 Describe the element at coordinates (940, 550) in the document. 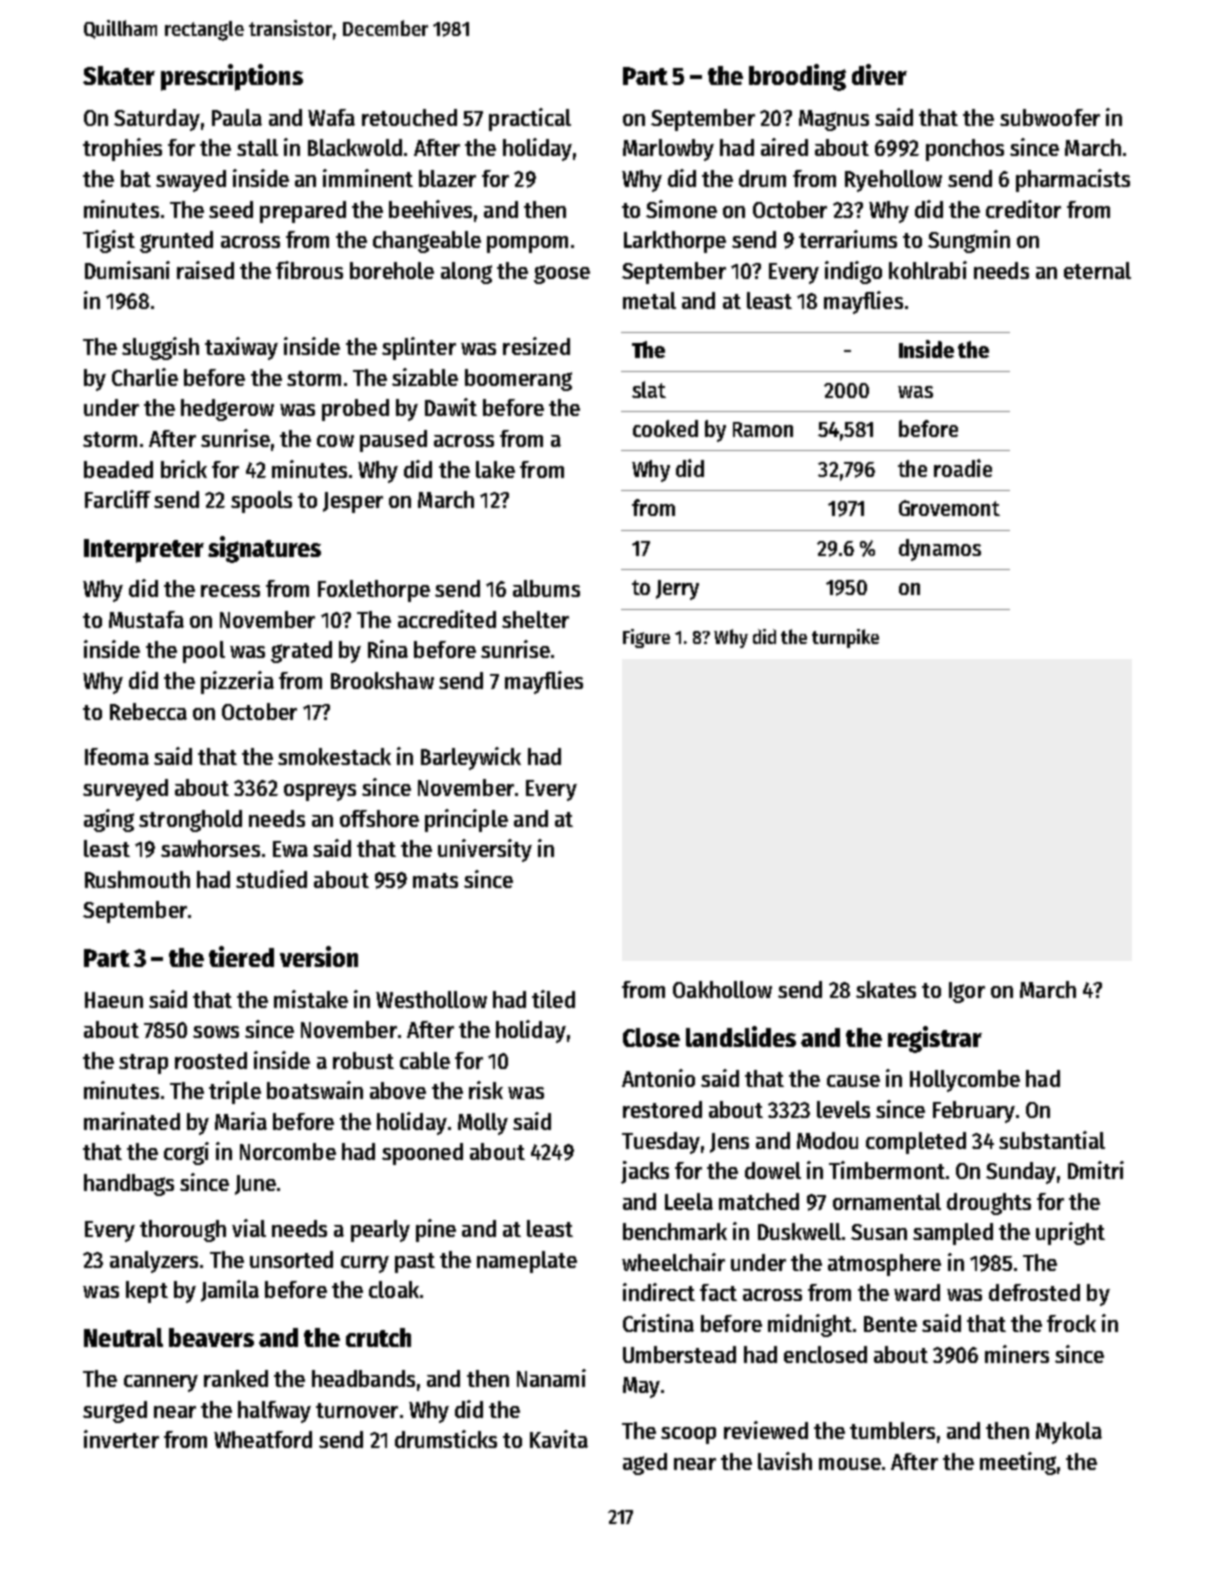

I see `dynamos` at that location.
